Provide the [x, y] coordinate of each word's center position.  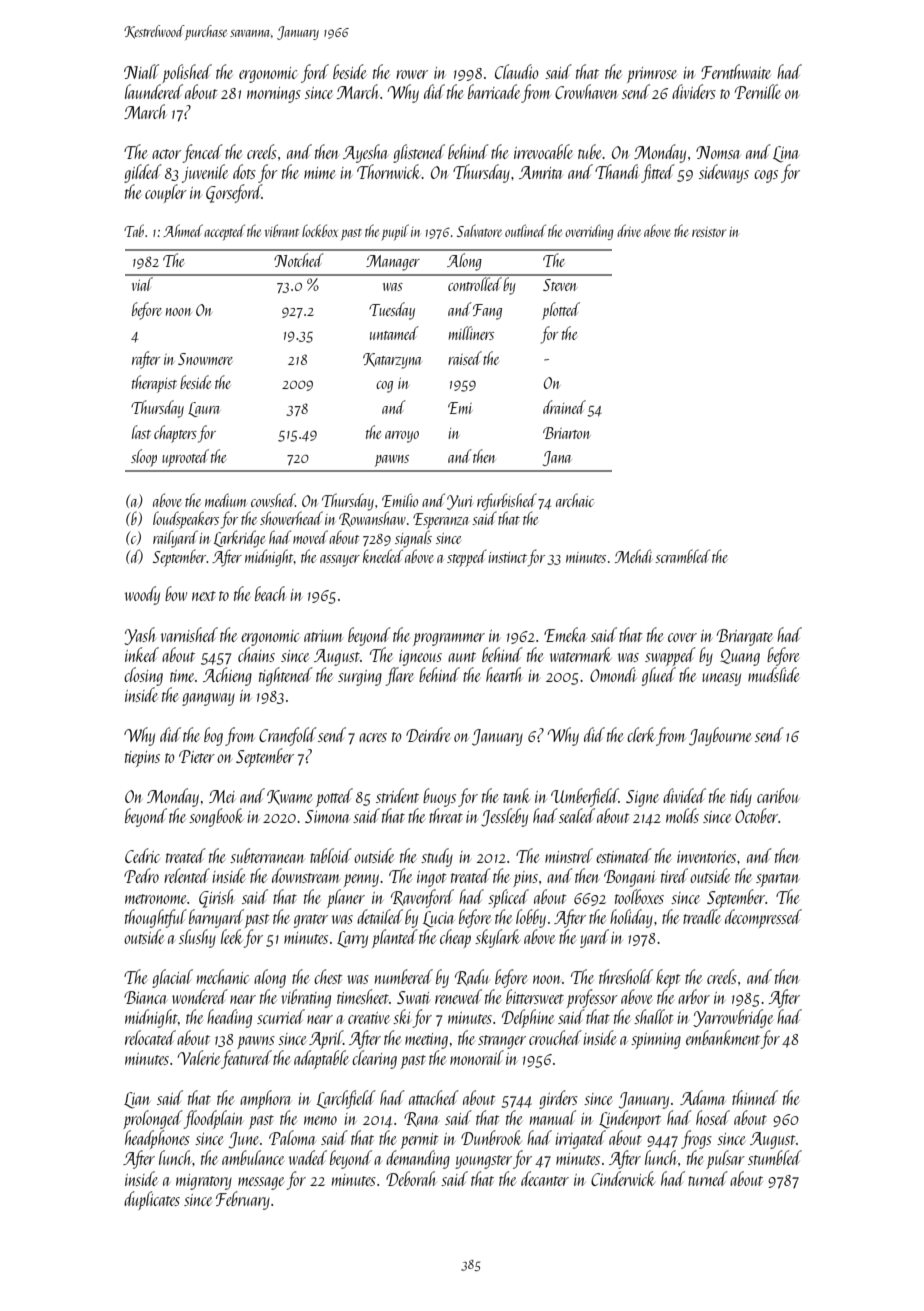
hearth [504, 674]
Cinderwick [623, 1178]
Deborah [411, 1178]
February [243, 1200]
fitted [658, 173]
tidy [741, 797]
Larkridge [239, 539]
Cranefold [288, 736]
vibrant [282, 230]
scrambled [682, 556]
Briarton [566, 433]
